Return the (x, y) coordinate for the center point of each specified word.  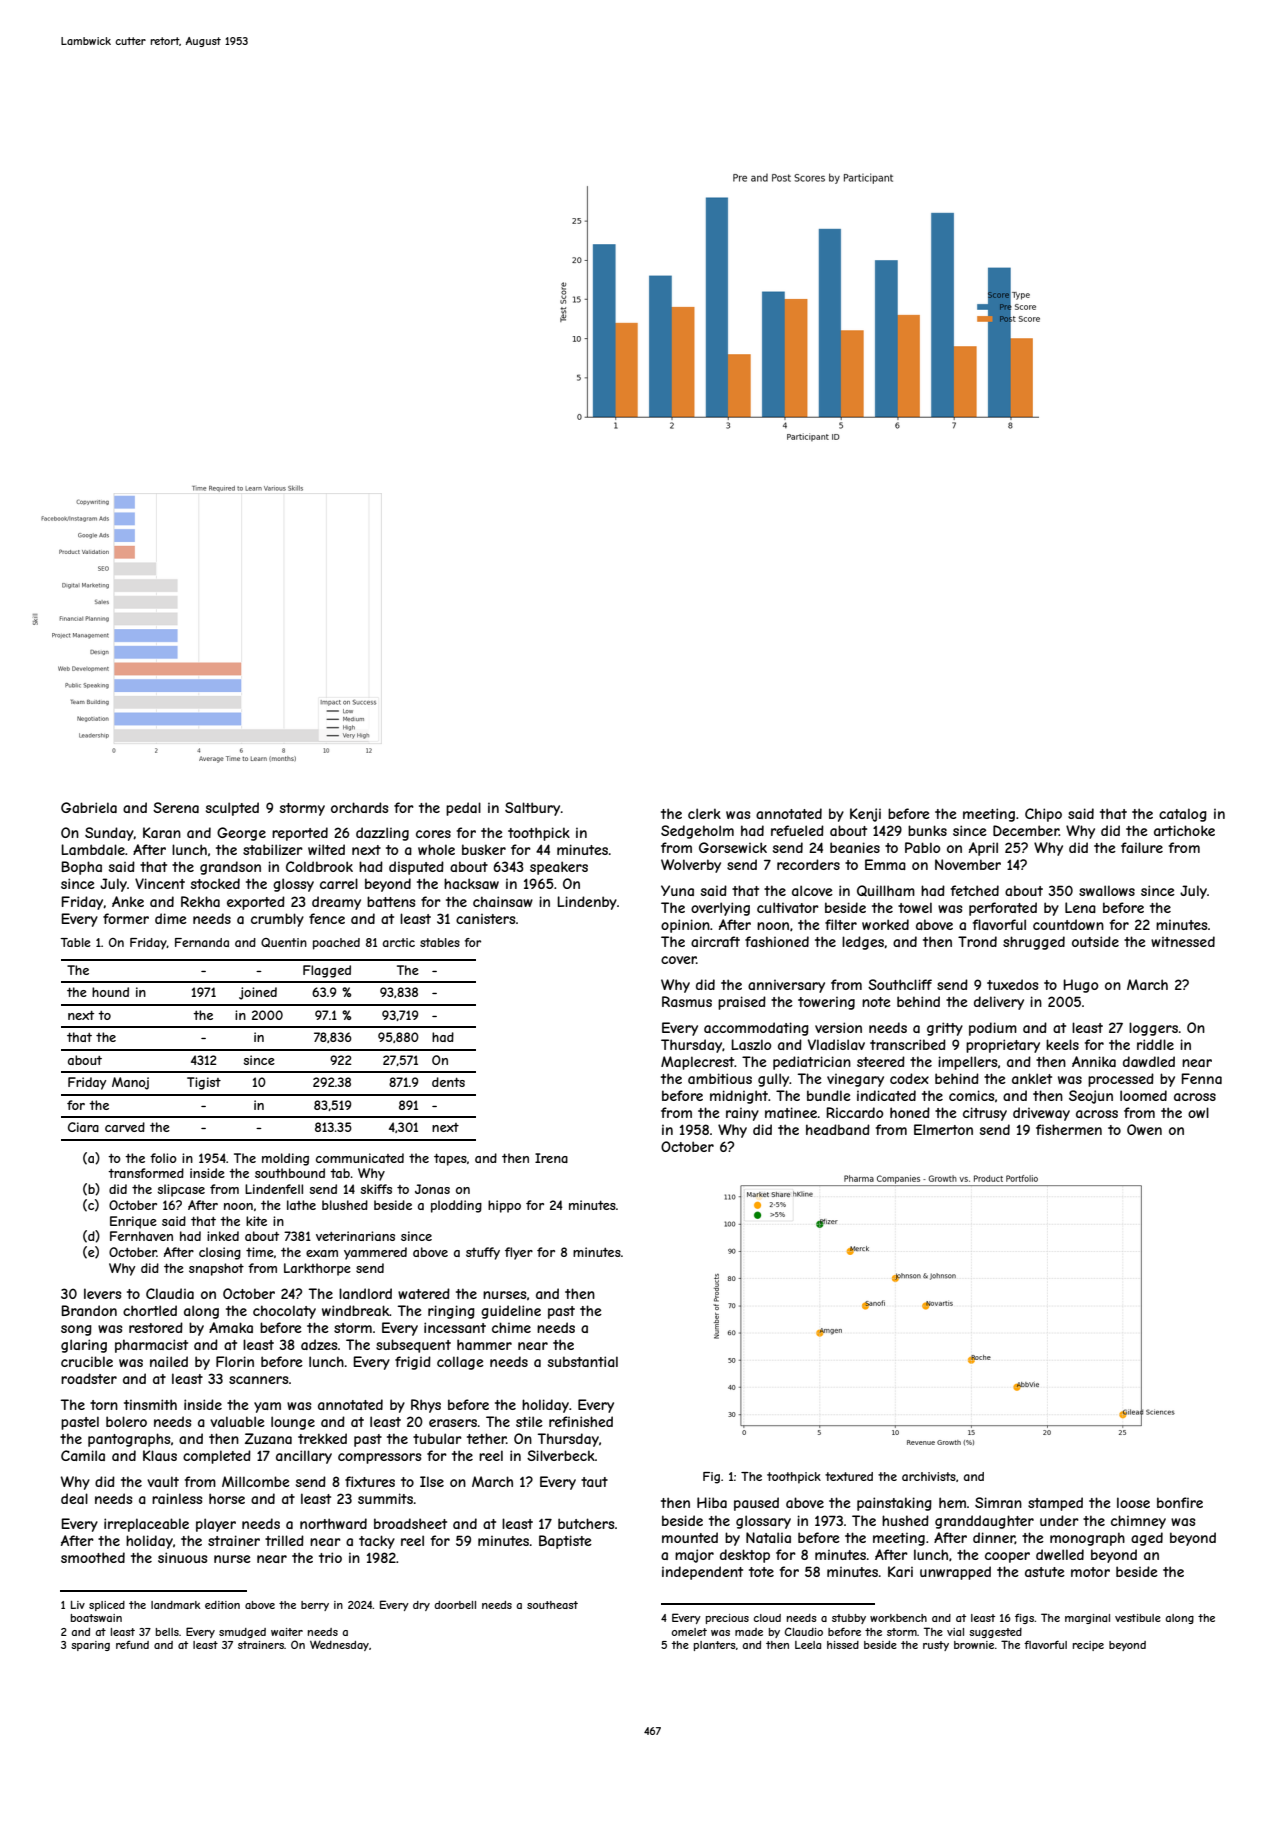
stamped (1055, 1504)
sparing (90, 1646)
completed (217, 1457)
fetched (975, 890)
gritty (945, 1029)
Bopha (81, 868)
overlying (720, 909)
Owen (1144, 1129)
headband (838, 1129)
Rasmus (687, 1001)
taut (594, 1482)
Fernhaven (141, 1236)
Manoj (130, 1083)
